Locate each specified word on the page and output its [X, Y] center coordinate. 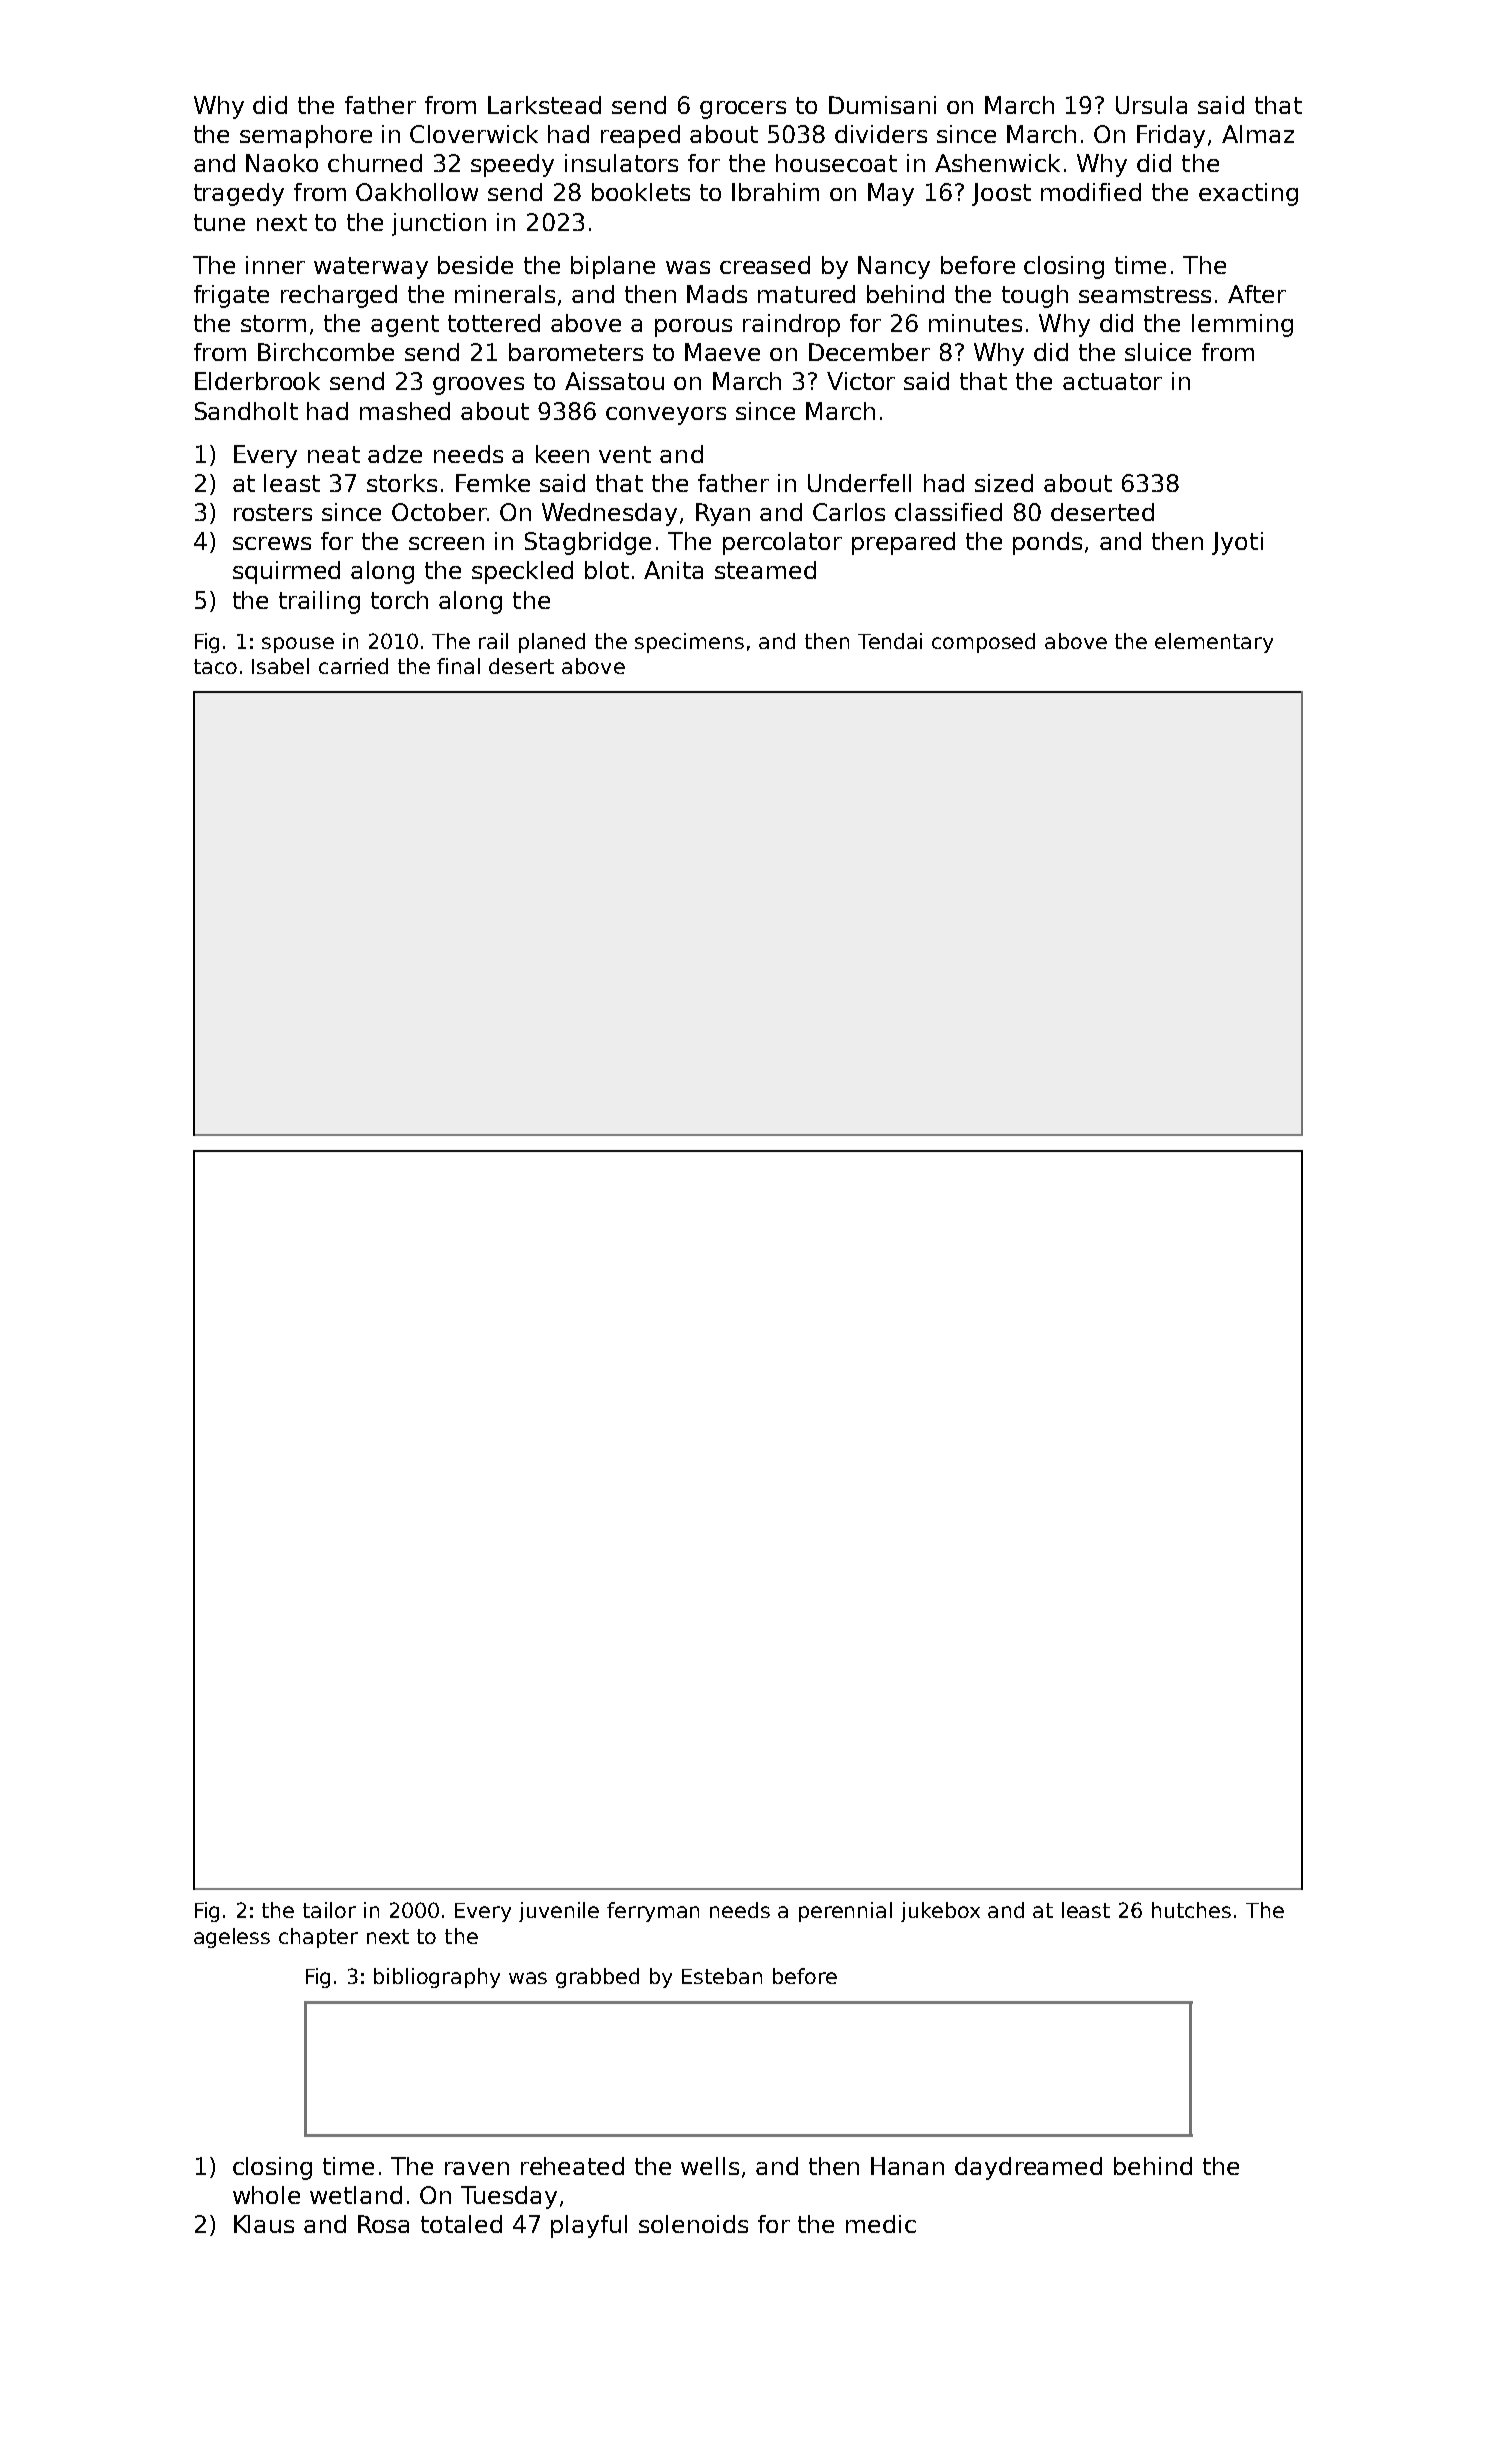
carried [353, 666]
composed [983, 643]
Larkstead [544, 105]
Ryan [723, 514]
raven [477, 2168]
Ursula [1151, 105]
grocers [743, 110]
